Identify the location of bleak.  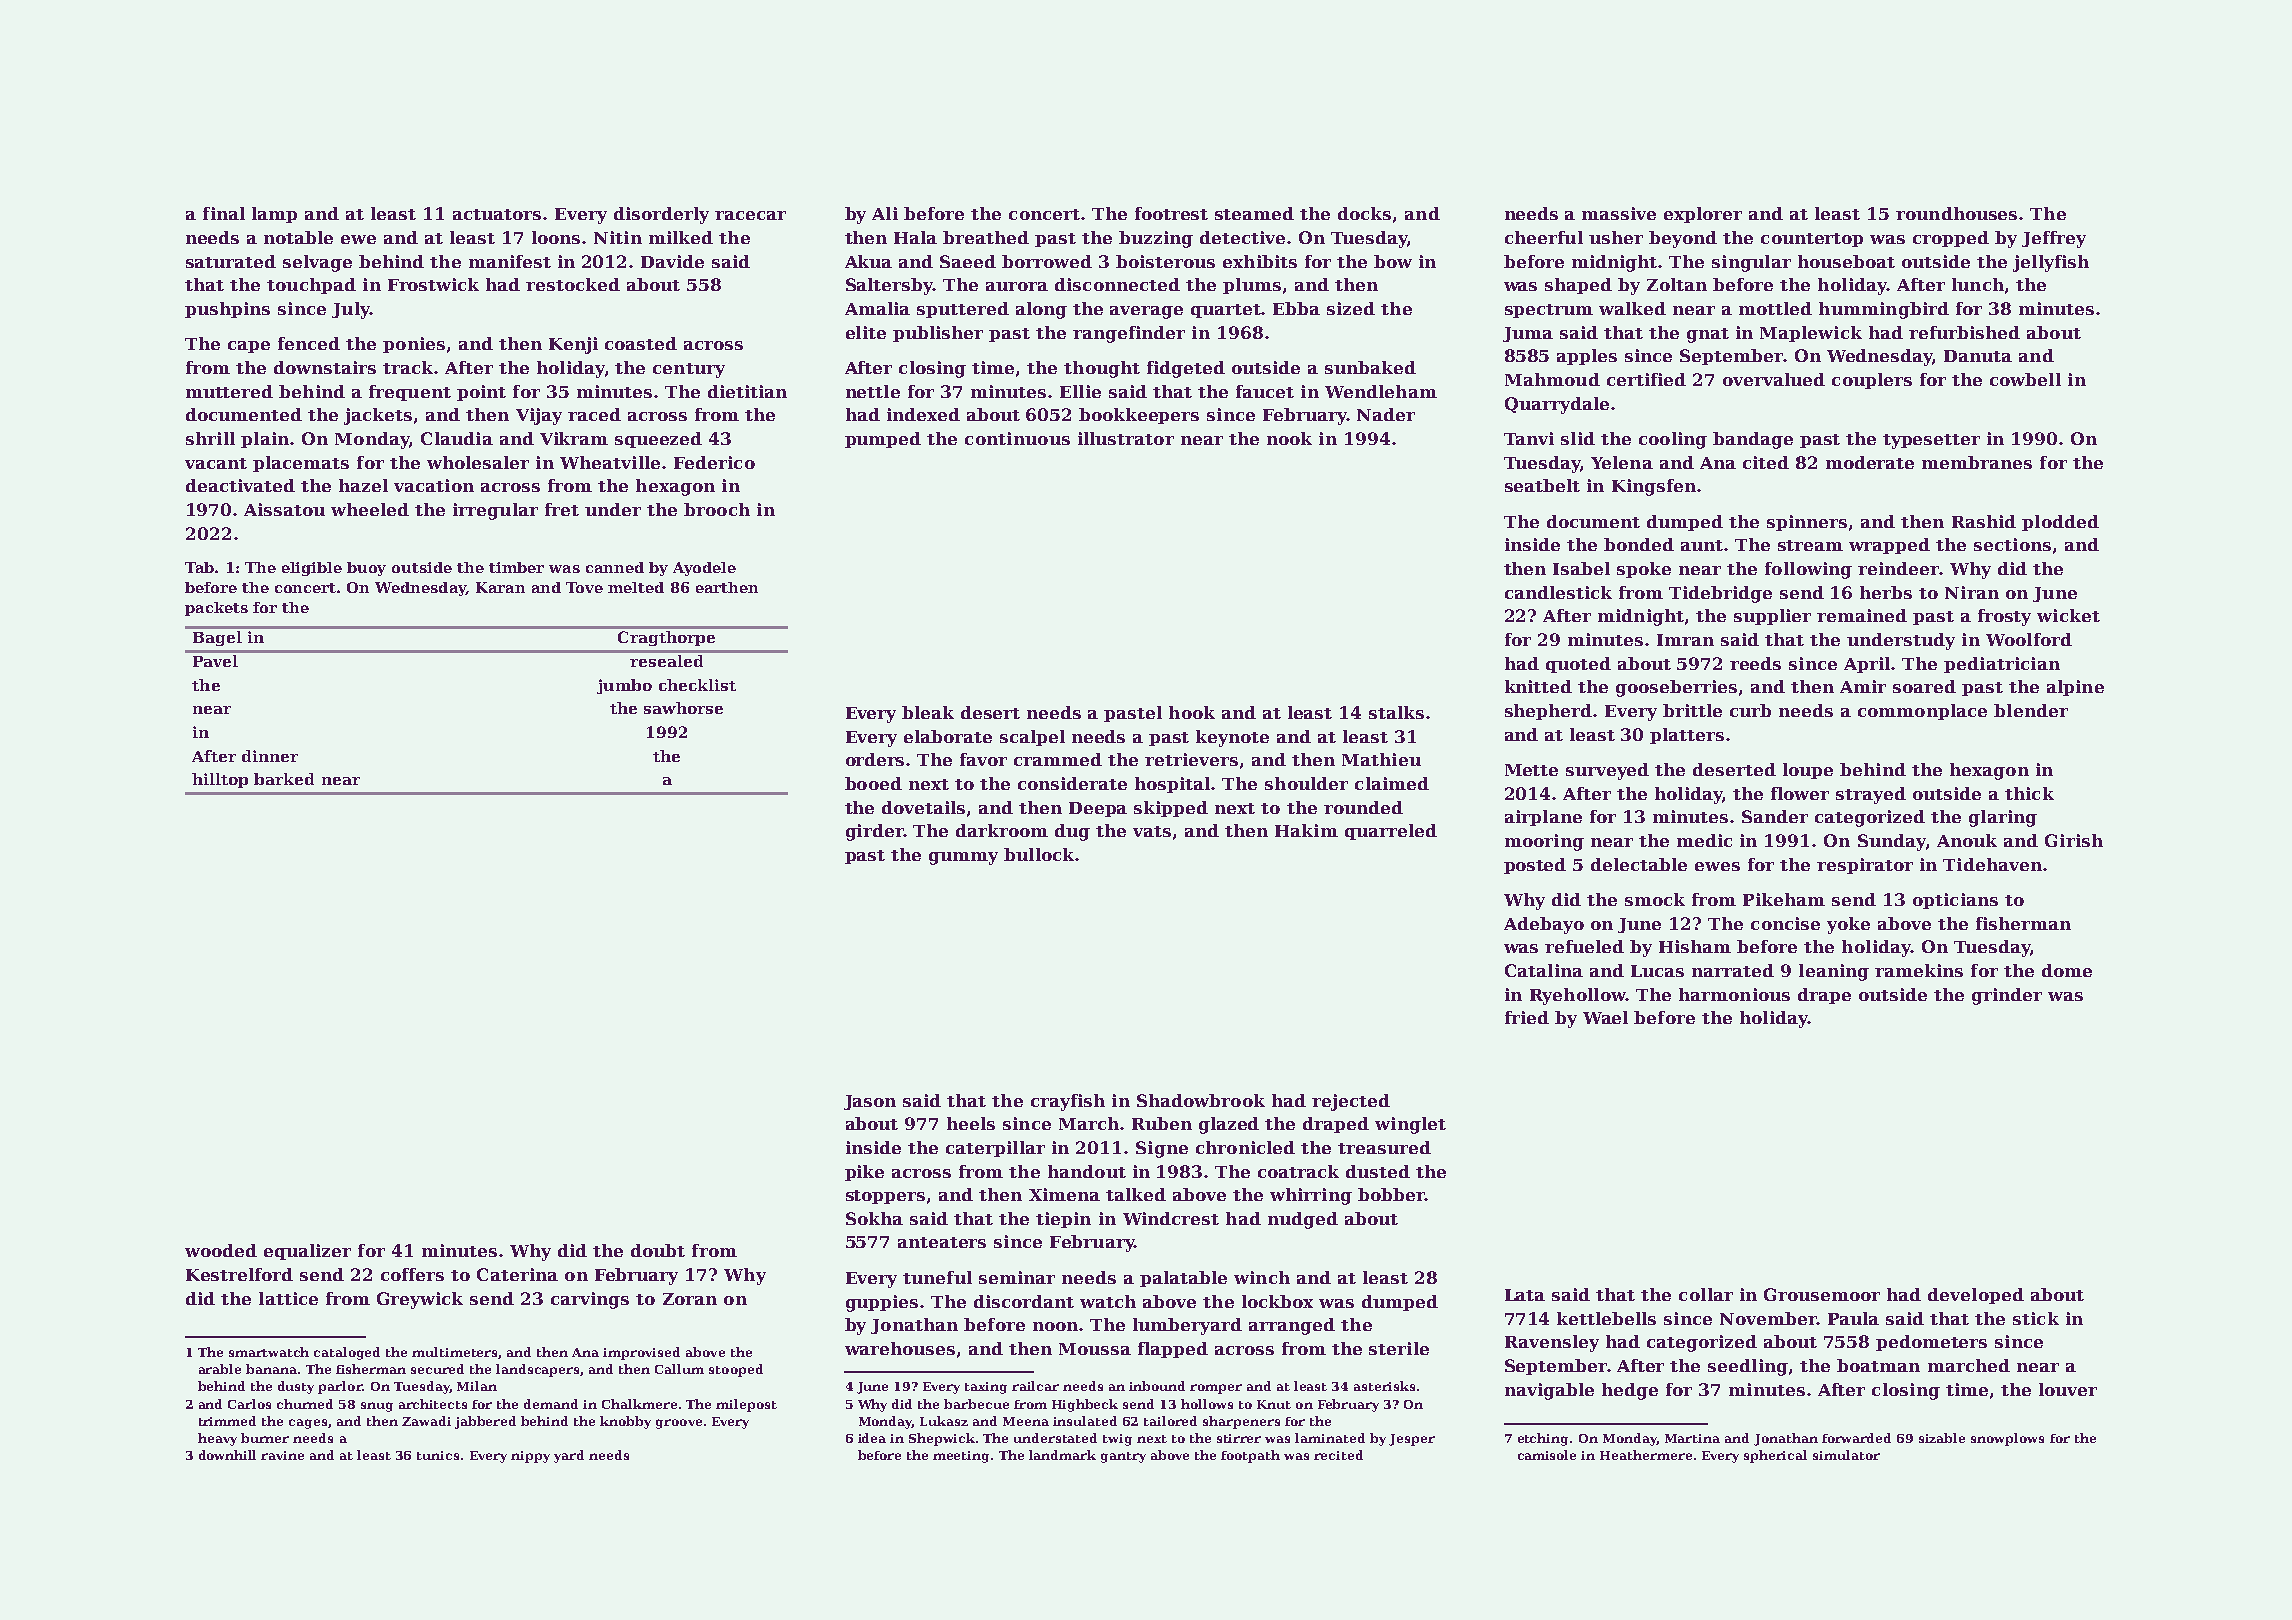
(928, 712).
